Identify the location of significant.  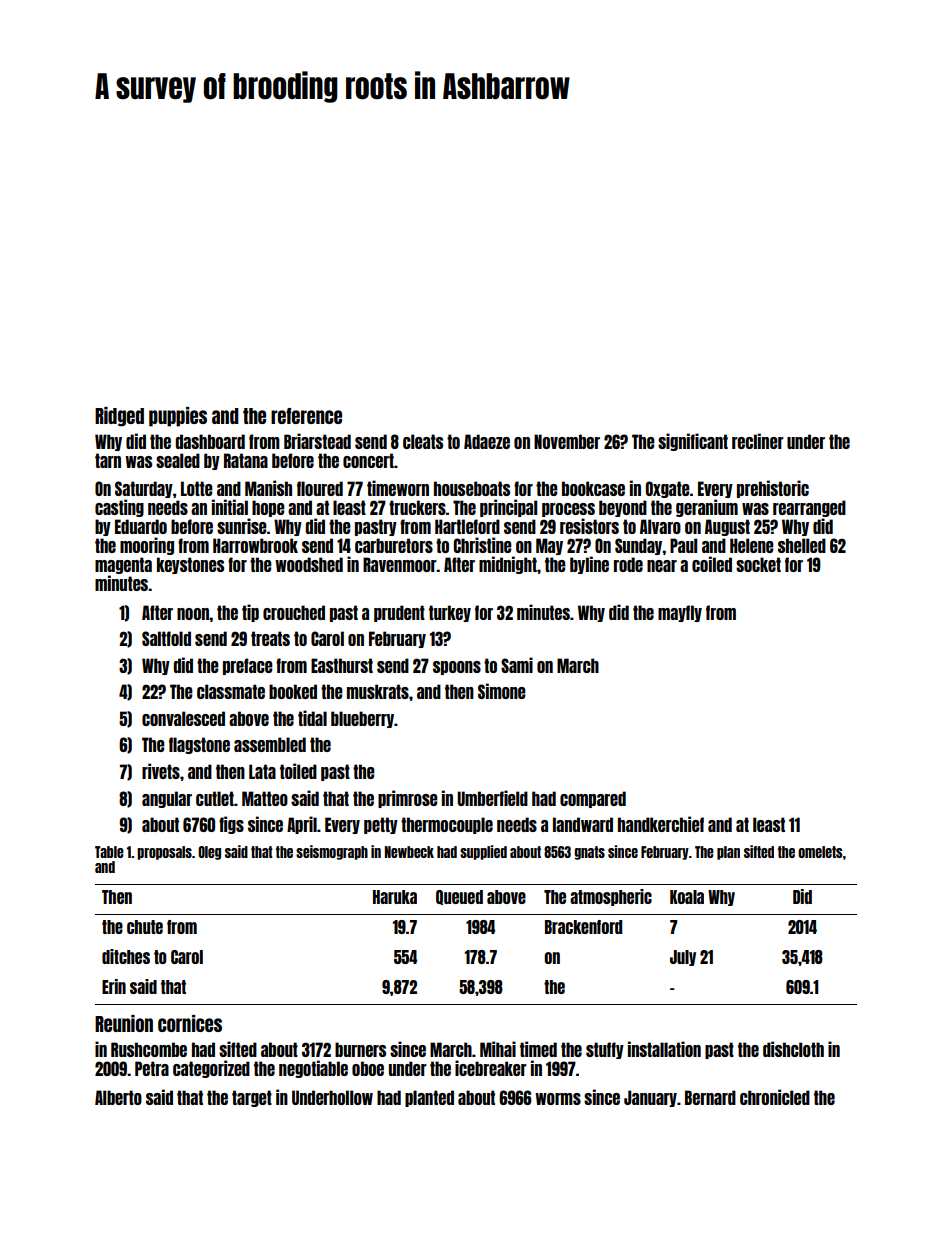
(693, 442).
